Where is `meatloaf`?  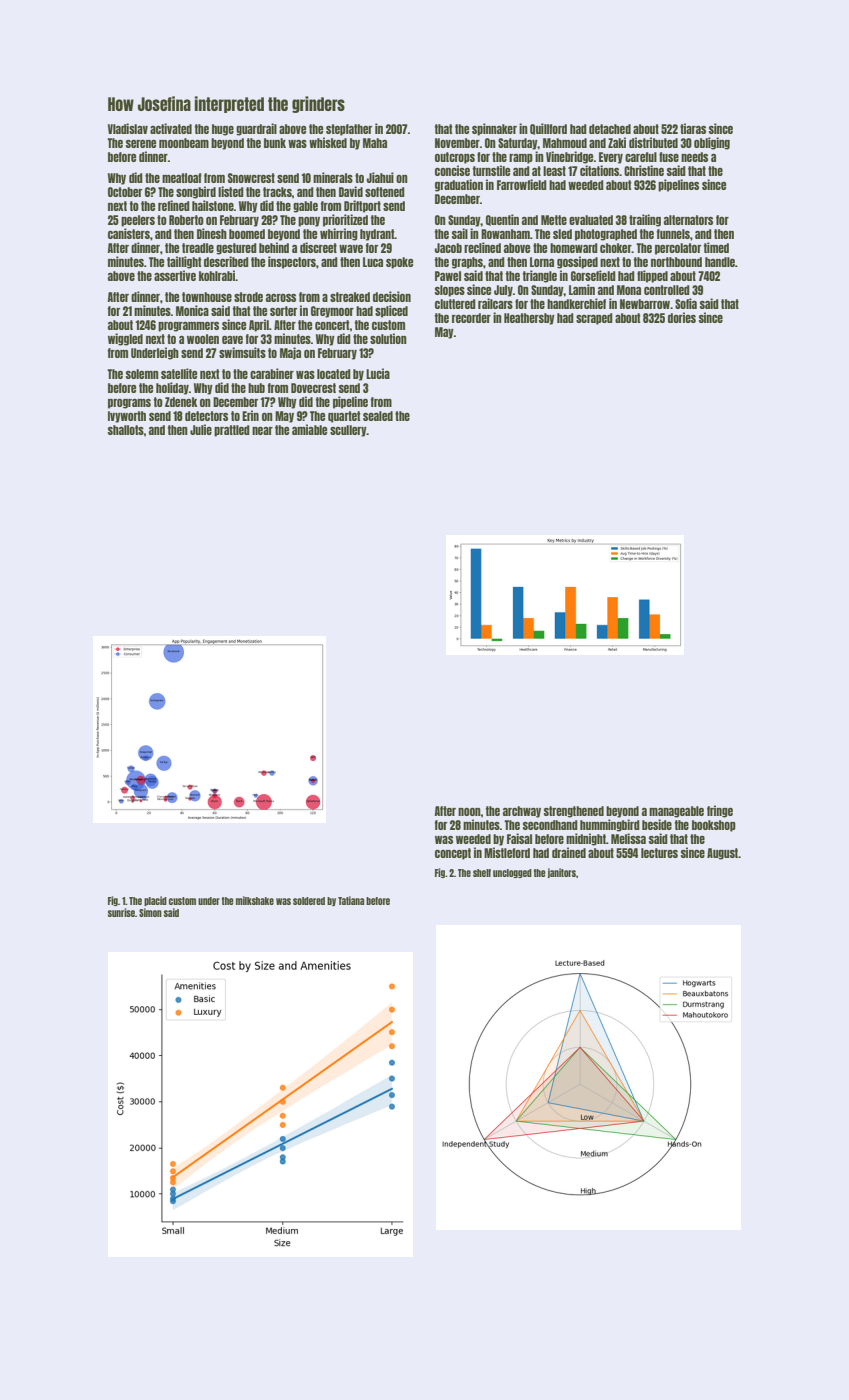
meatloaf is located at coordinates (182, 178).
